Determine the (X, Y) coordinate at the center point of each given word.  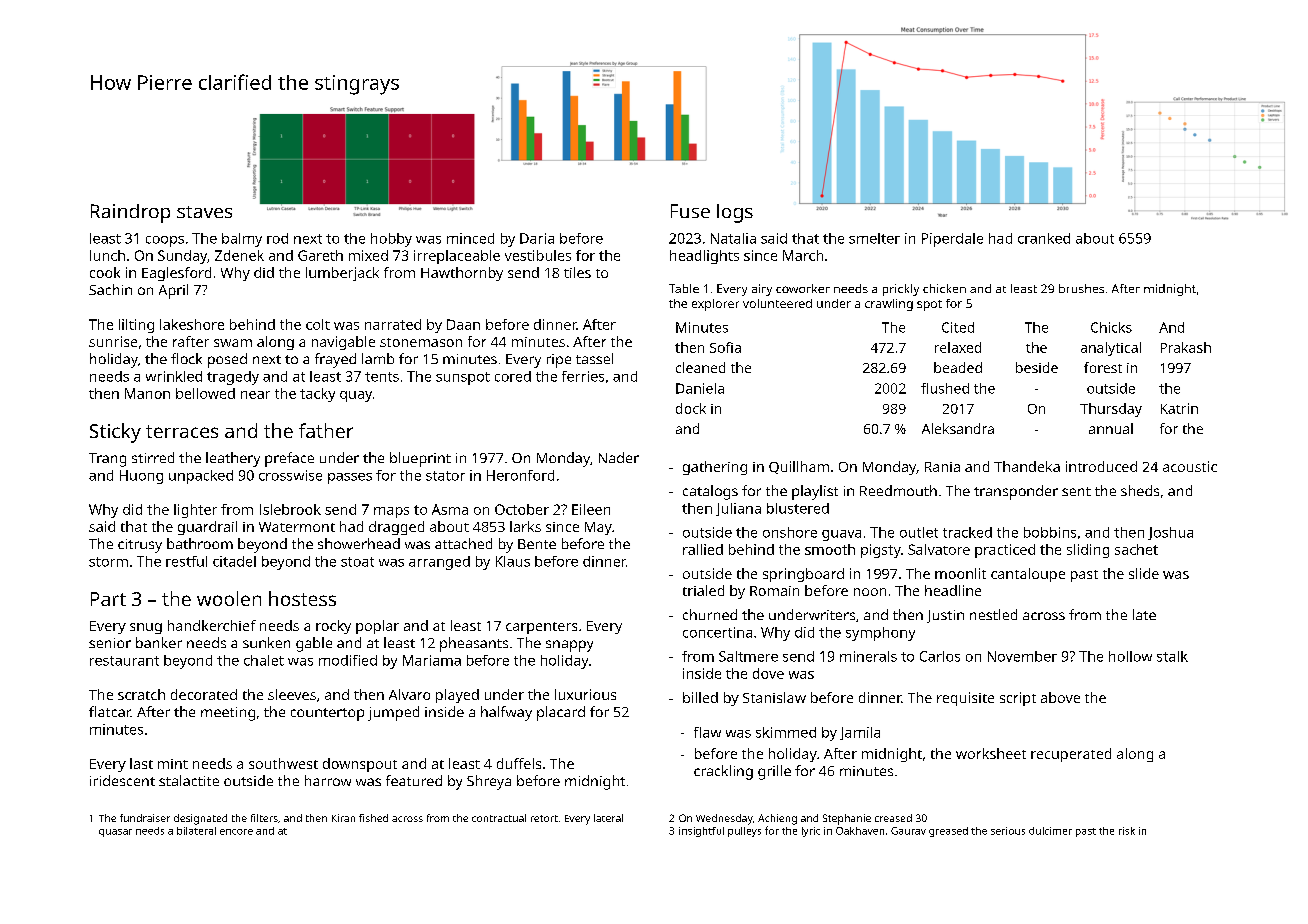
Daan (463, 324)
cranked (1044, 238)
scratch (141, 694)
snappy (569, 646)
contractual (499, 818)
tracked (967, 532)
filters (264, 818)
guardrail (207, 528)
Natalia (733, 238)
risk (1127, 831)
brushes (1081, 288)
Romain (774, 591)
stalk (1172, 656)
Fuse (690, 211)
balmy (242, 240)
